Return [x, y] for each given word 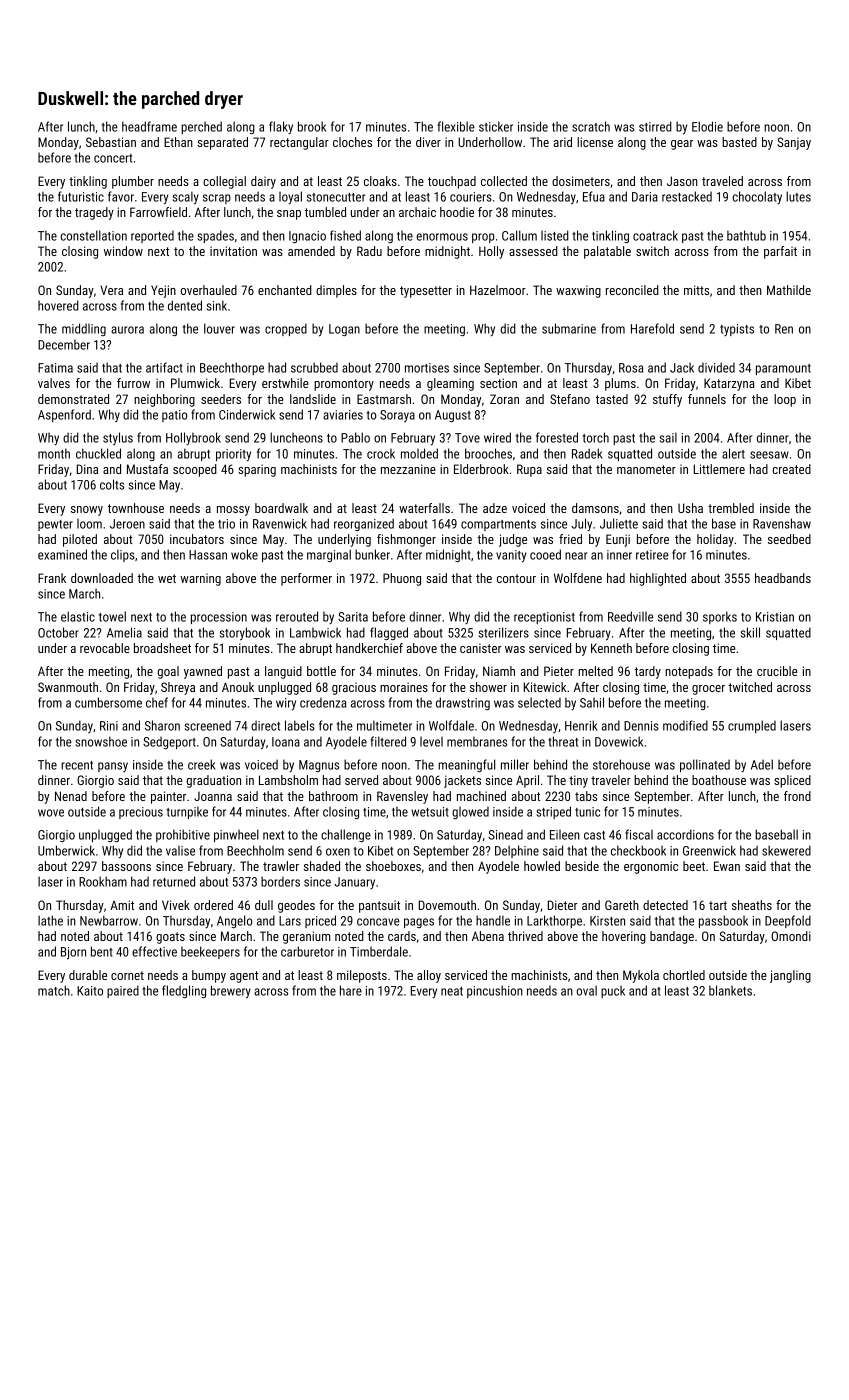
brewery [231, 992]
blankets [730, 990]
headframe [149, 126]
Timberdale [379, 951]
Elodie [707, 126]
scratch [591, 126]
